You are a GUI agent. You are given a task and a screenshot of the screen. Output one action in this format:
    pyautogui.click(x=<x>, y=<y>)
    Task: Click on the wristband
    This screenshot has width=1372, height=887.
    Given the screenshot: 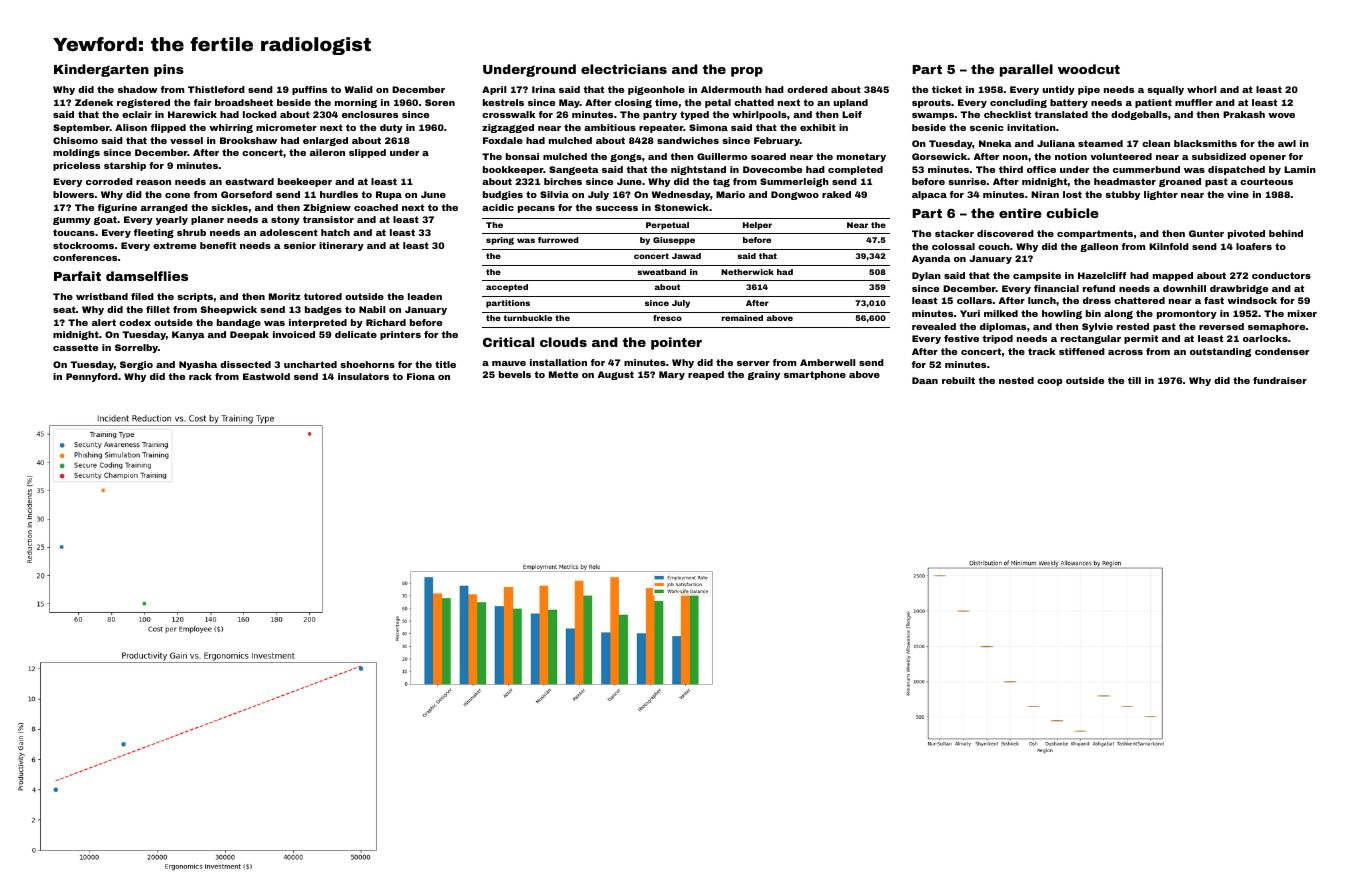 What is the action you would take?
    pyautogui.click(x=102, y=296)
